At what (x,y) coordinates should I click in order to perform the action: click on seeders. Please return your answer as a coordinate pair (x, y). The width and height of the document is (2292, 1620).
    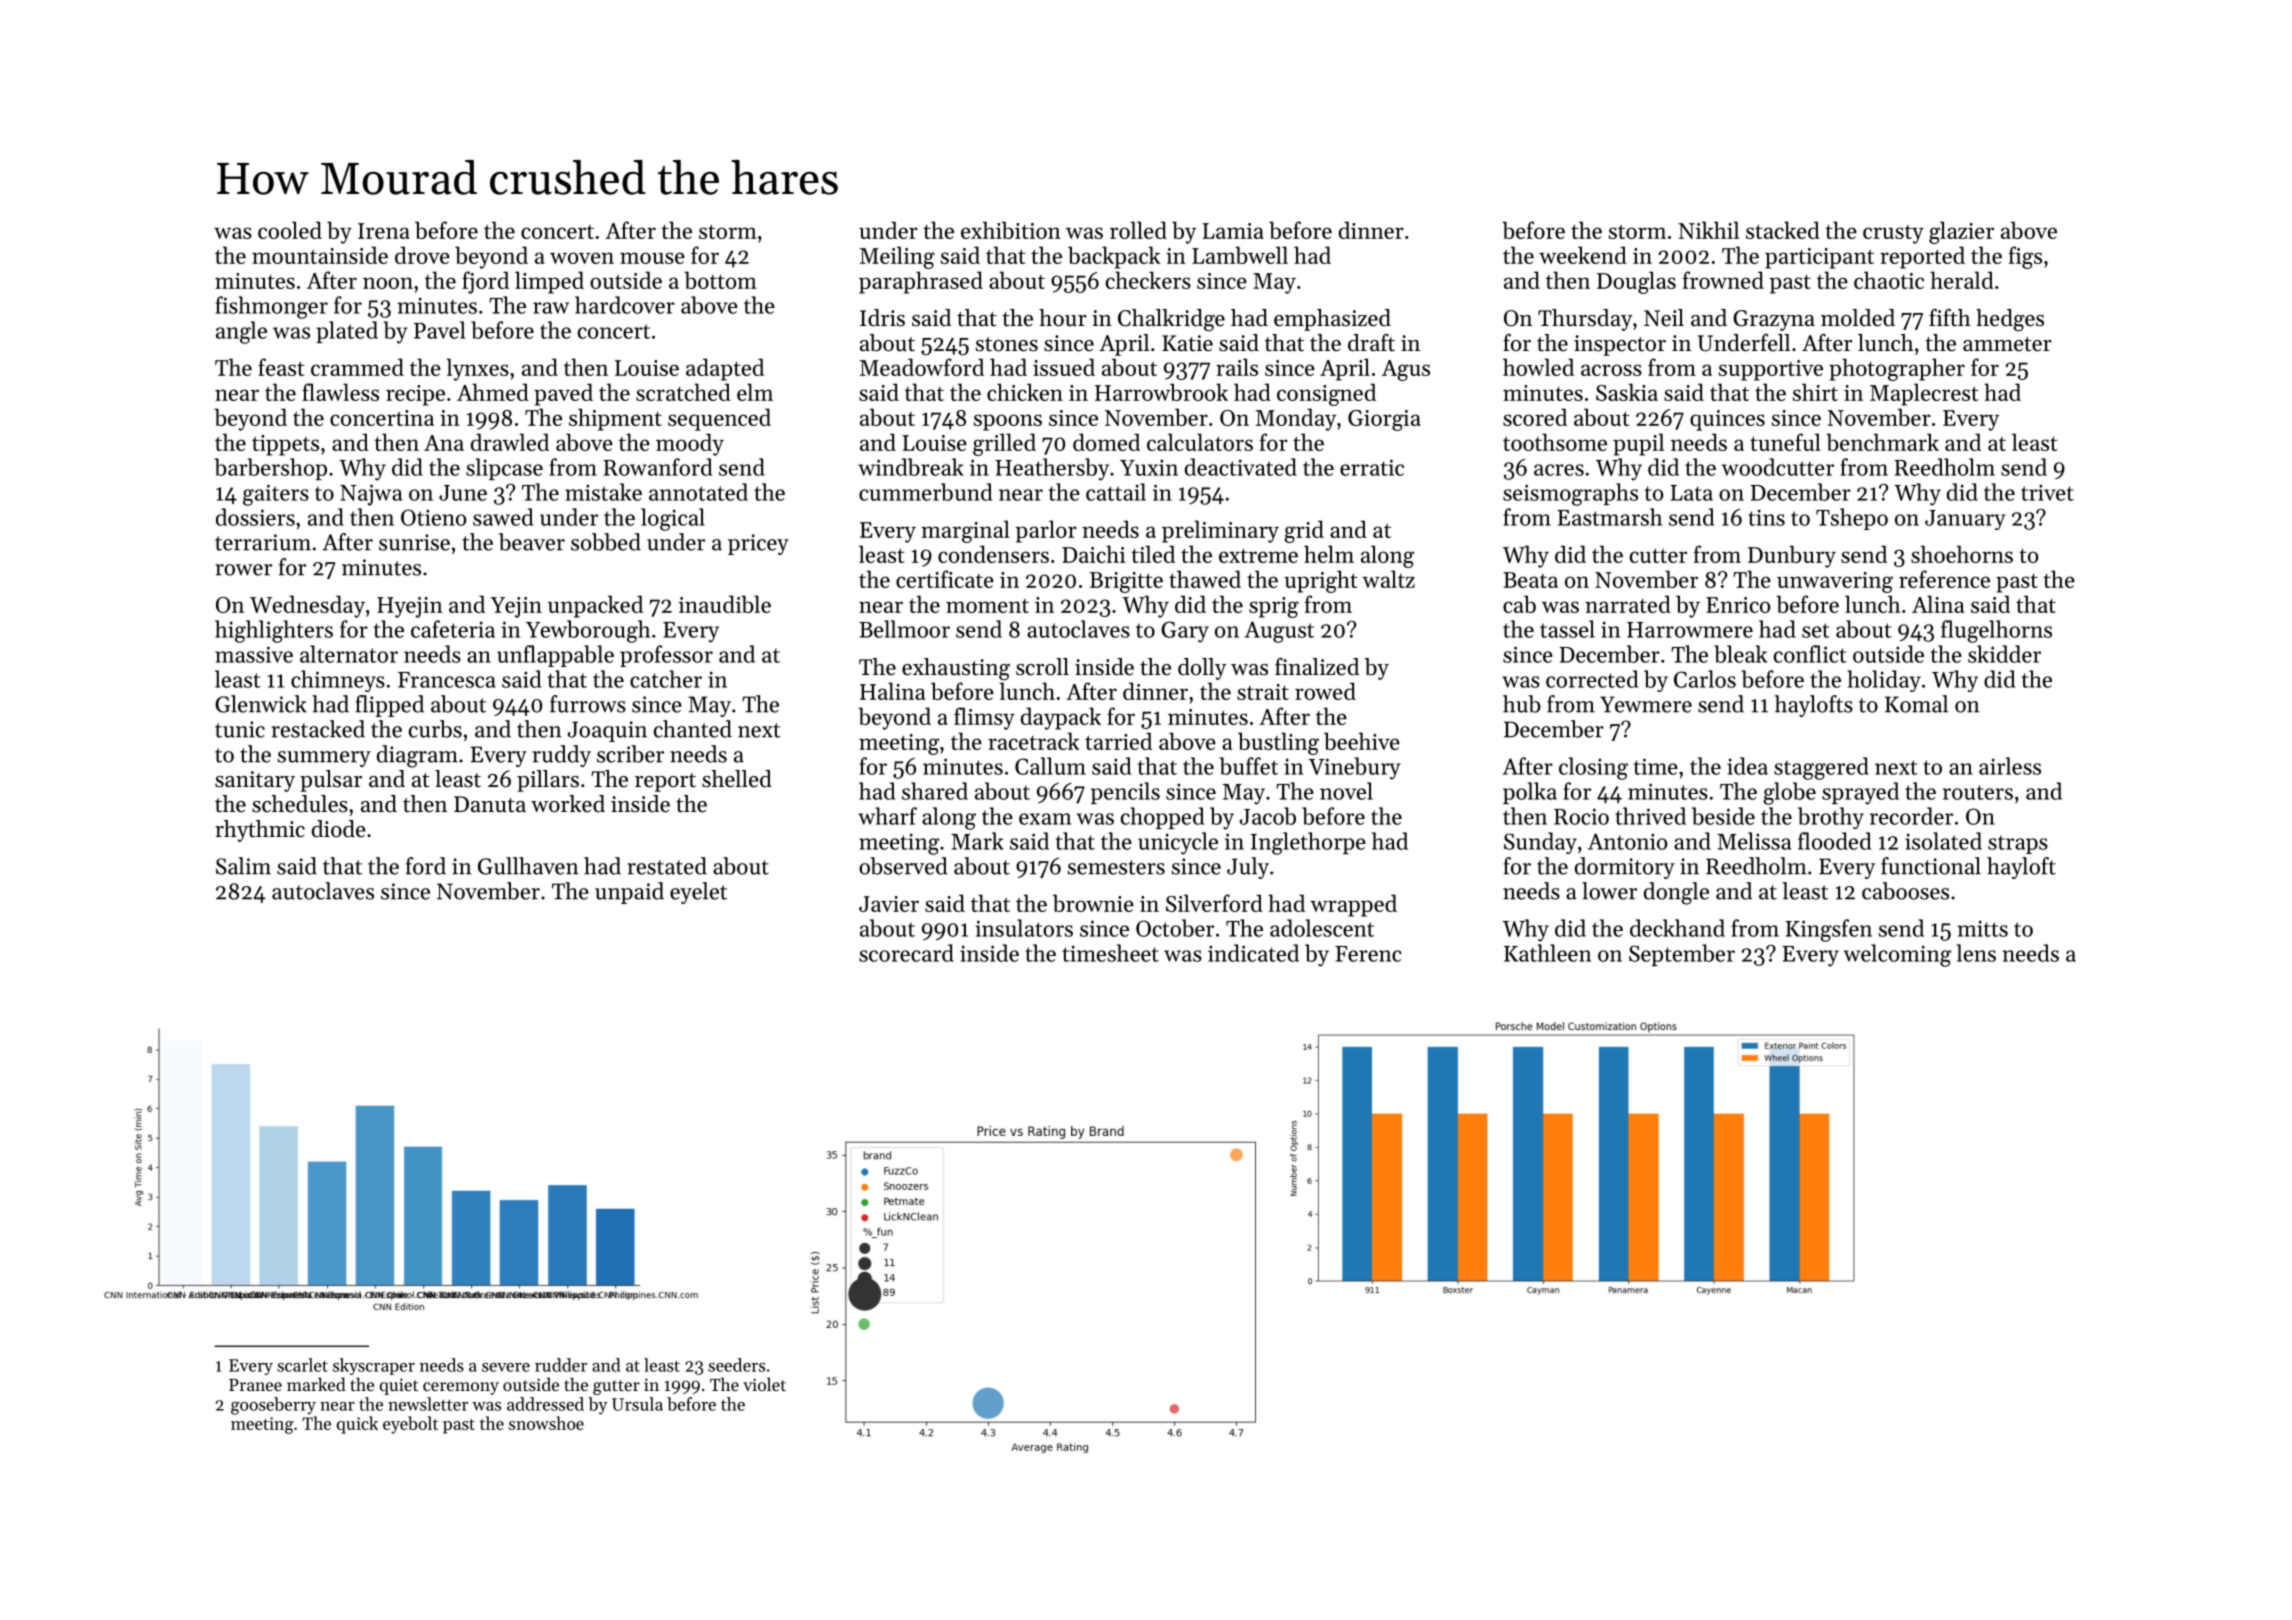
    Looking at the image, I should click on (736, 1365).
